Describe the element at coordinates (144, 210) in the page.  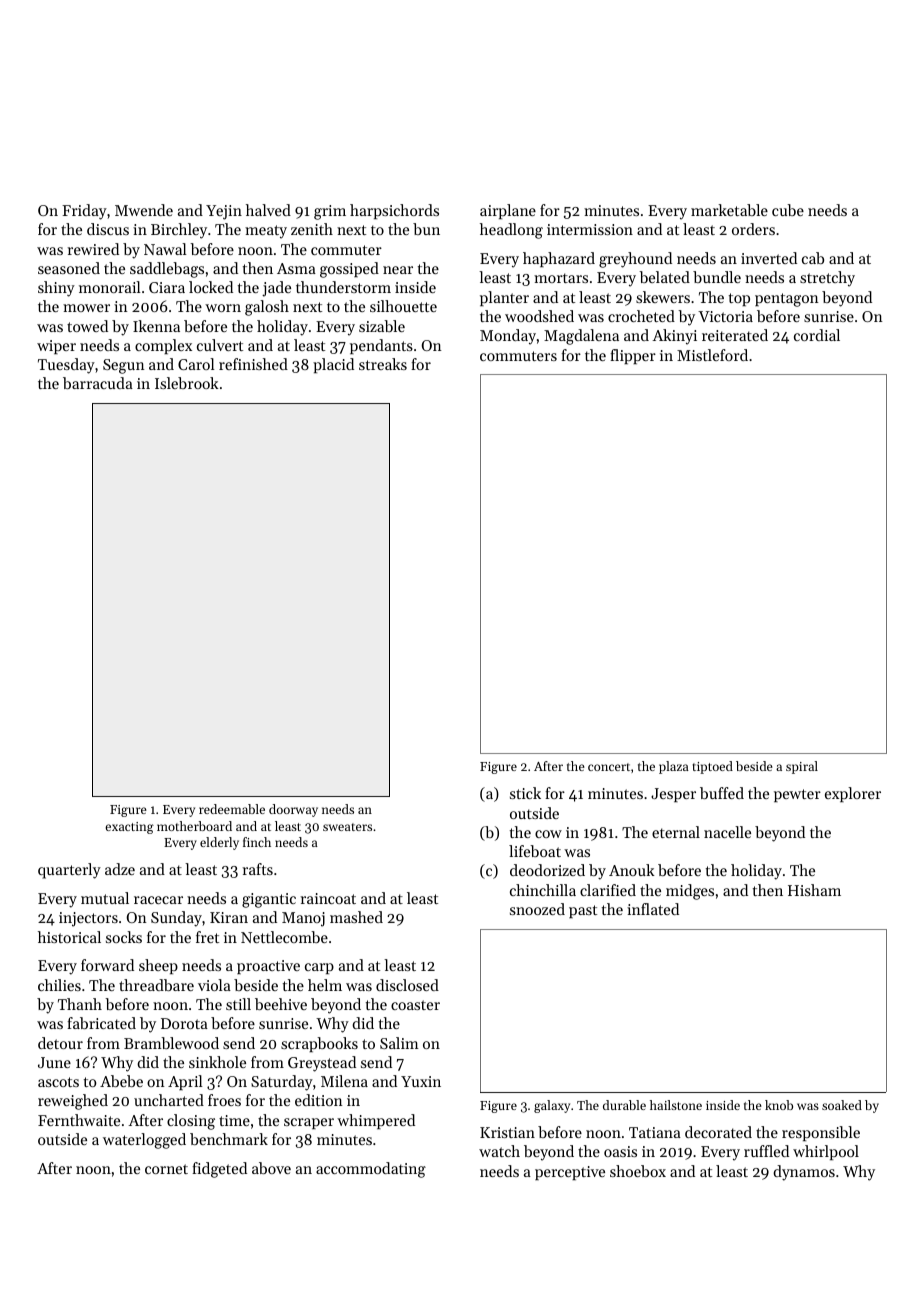
I see `Mwende` at that location.
